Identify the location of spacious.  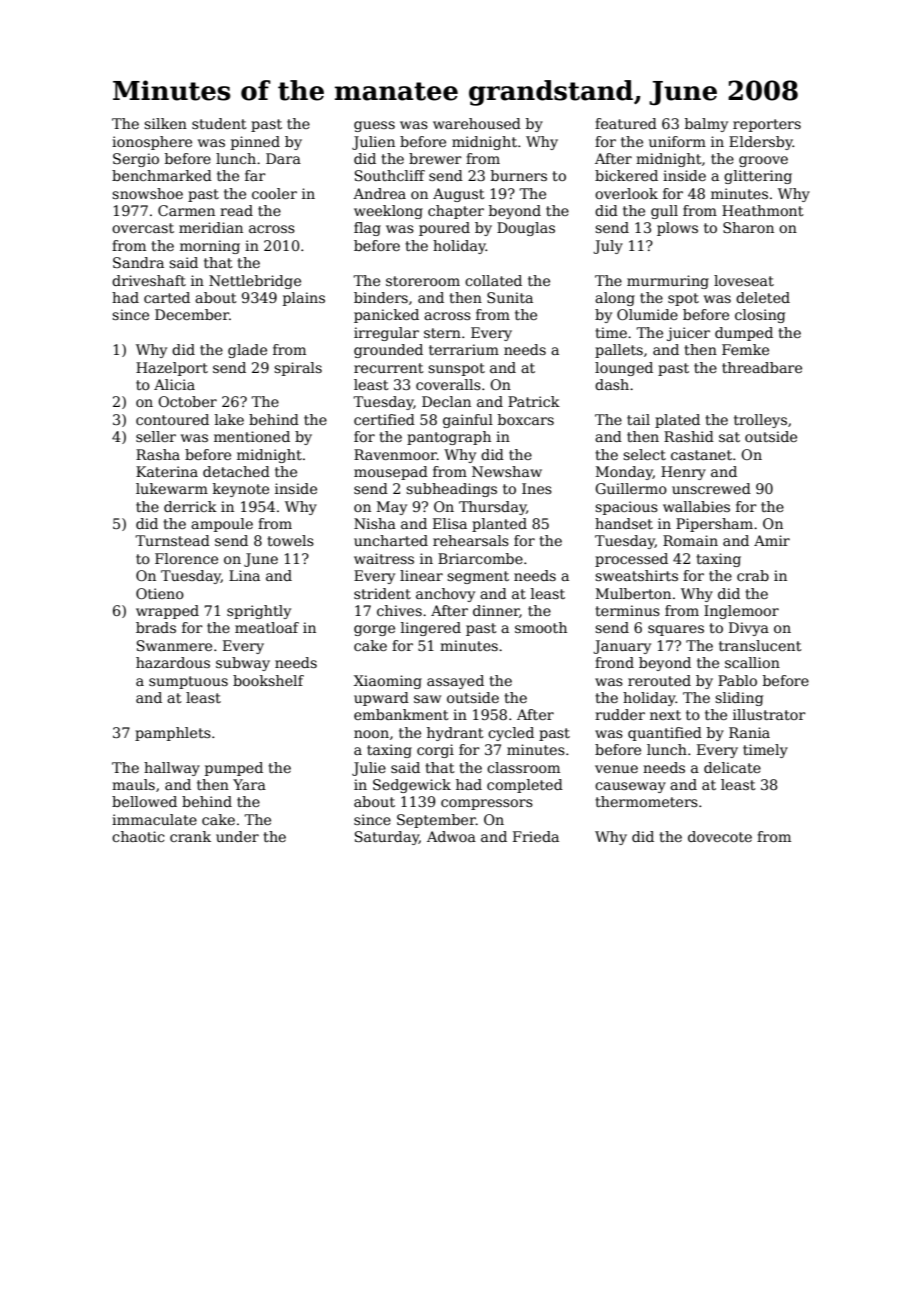
(626, 508).
